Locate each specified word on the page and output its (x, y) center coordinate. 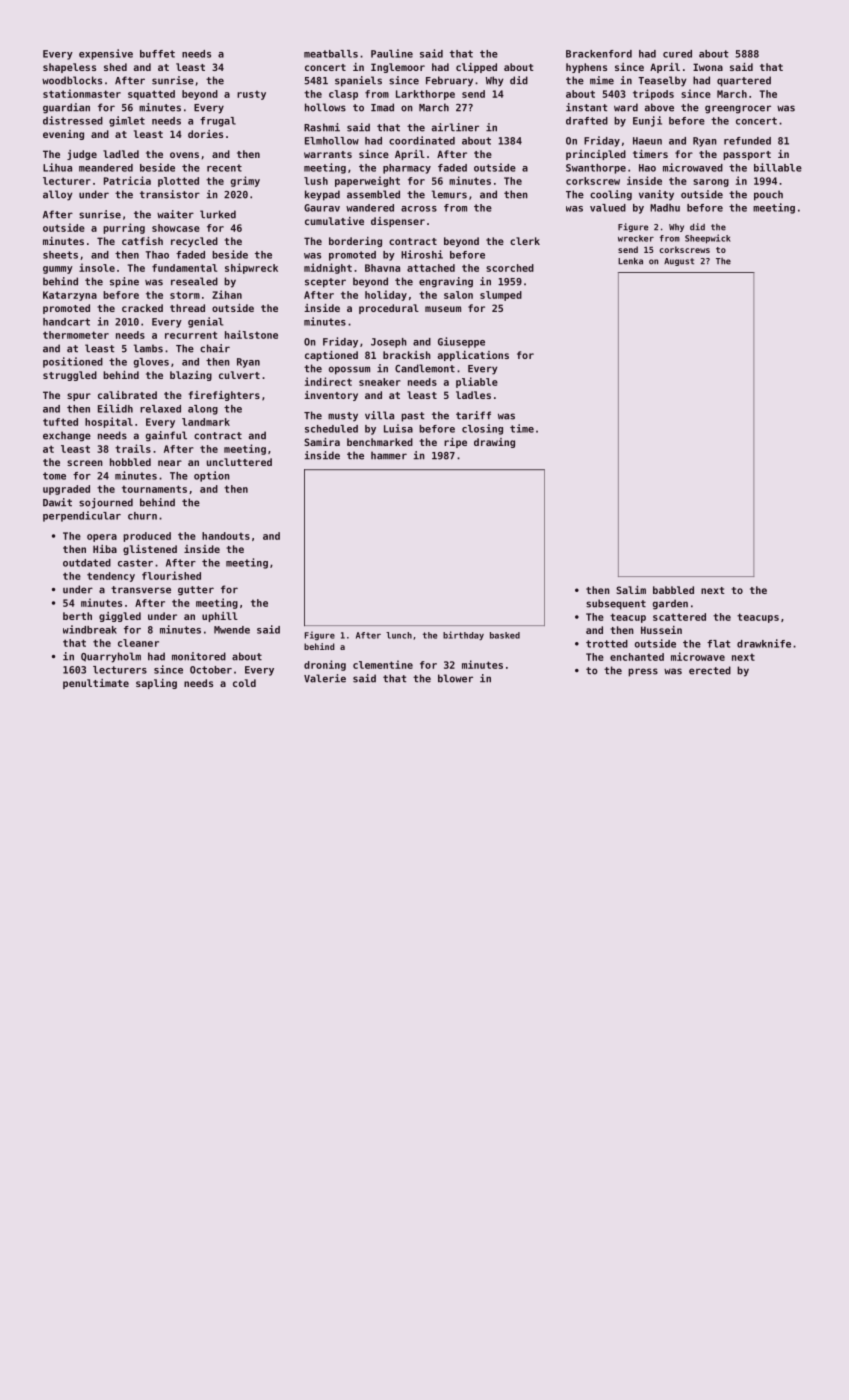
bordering (355, 242)
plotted (178, 182)
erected (710, 670)
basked (505, 635)
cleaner (138, 643)
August (679, 262)
